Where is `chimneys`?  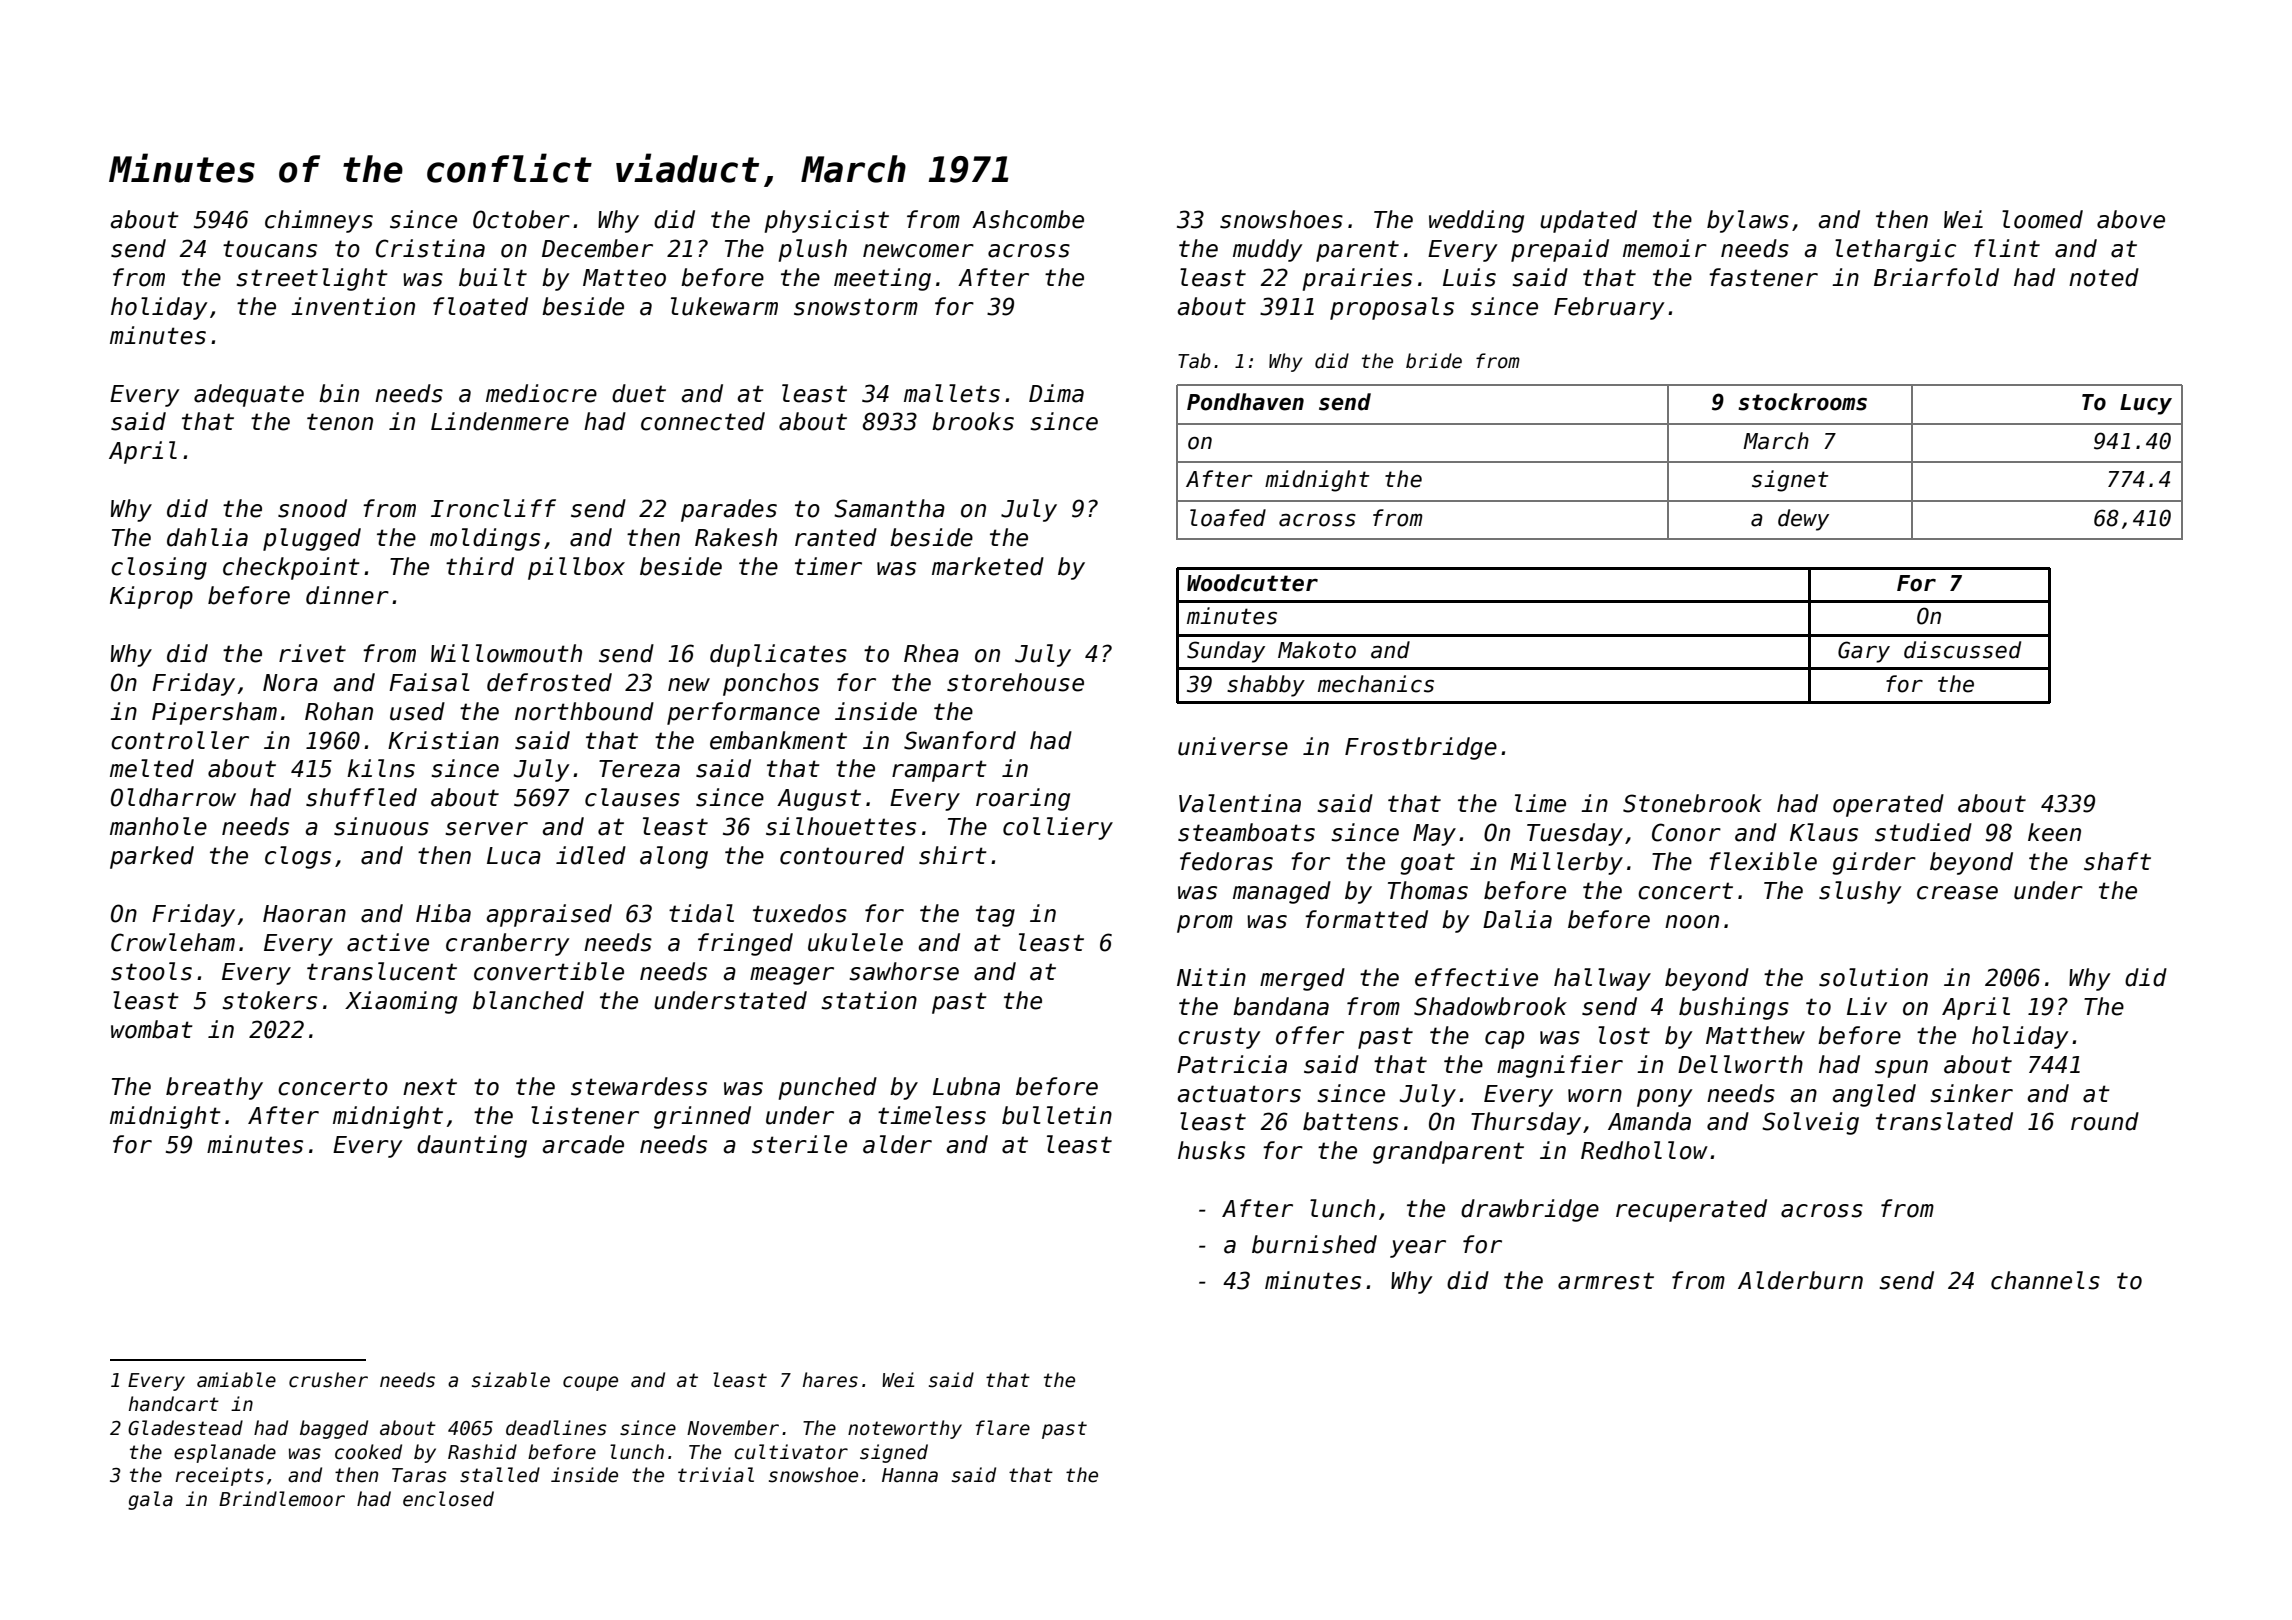 chimneys is located at coordinates (319, 221).
